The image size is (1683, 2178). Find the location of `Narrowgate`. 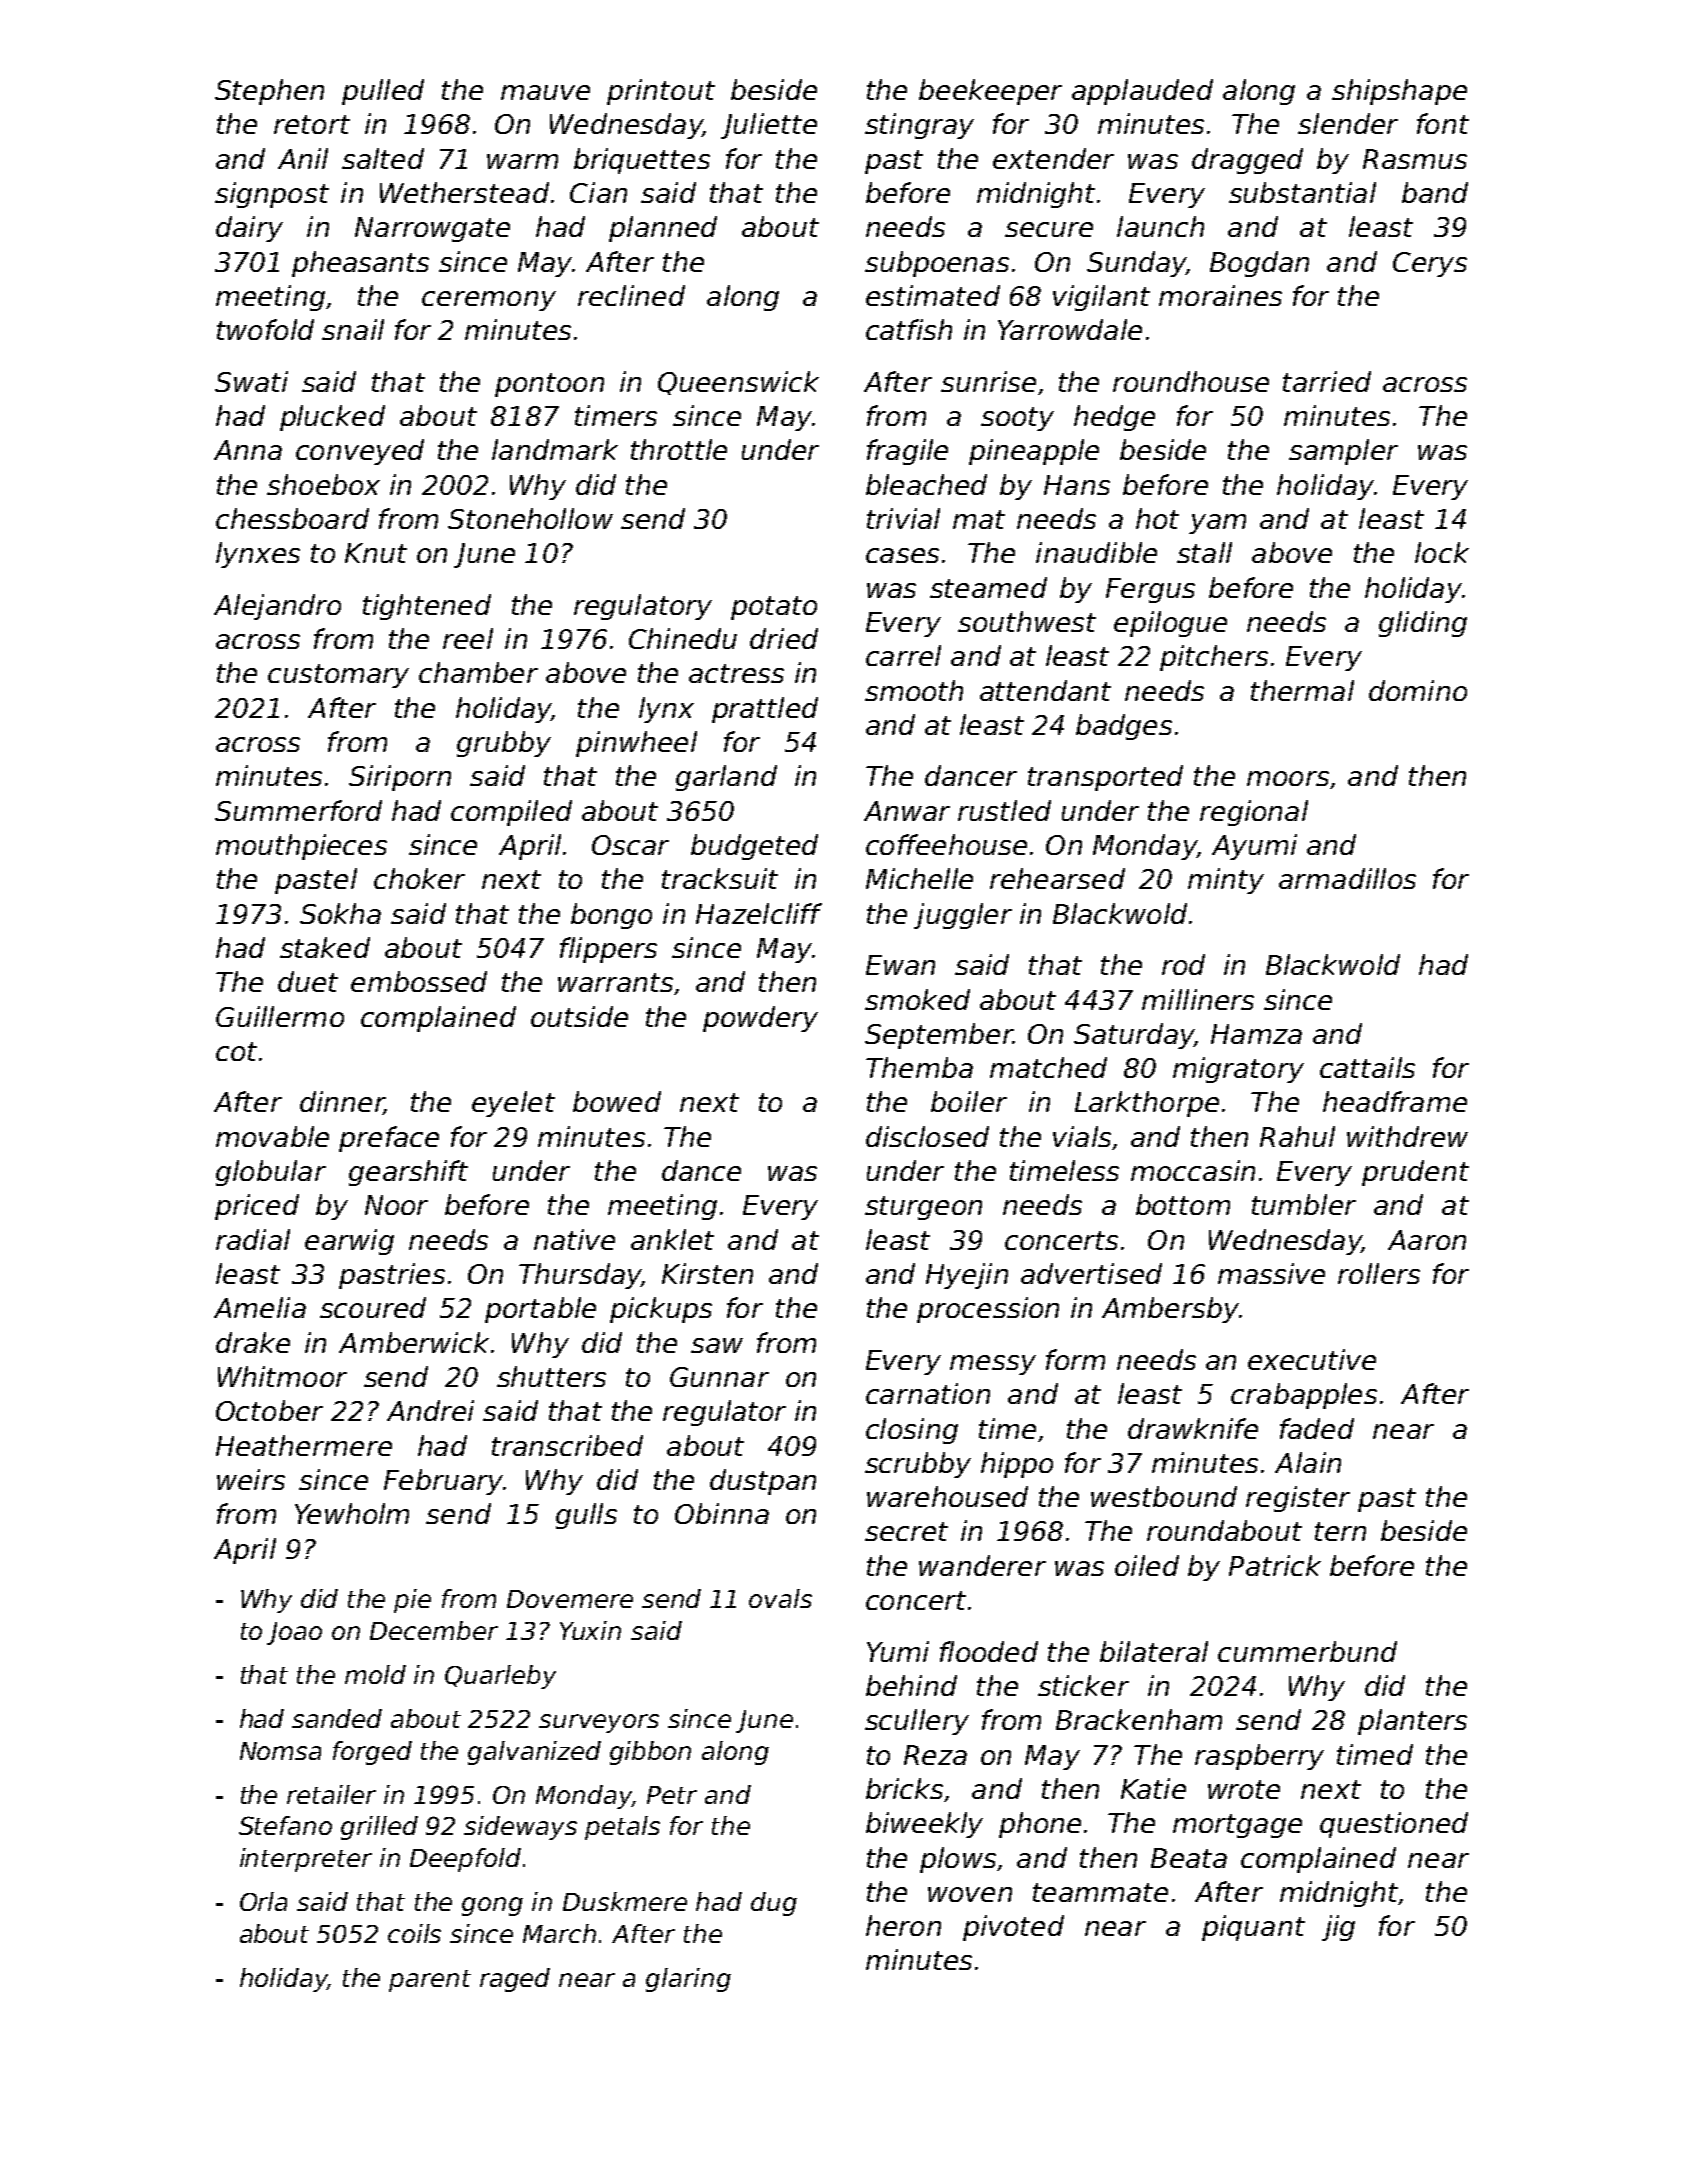

Narrowgate is located at coordinates (432, 229).
